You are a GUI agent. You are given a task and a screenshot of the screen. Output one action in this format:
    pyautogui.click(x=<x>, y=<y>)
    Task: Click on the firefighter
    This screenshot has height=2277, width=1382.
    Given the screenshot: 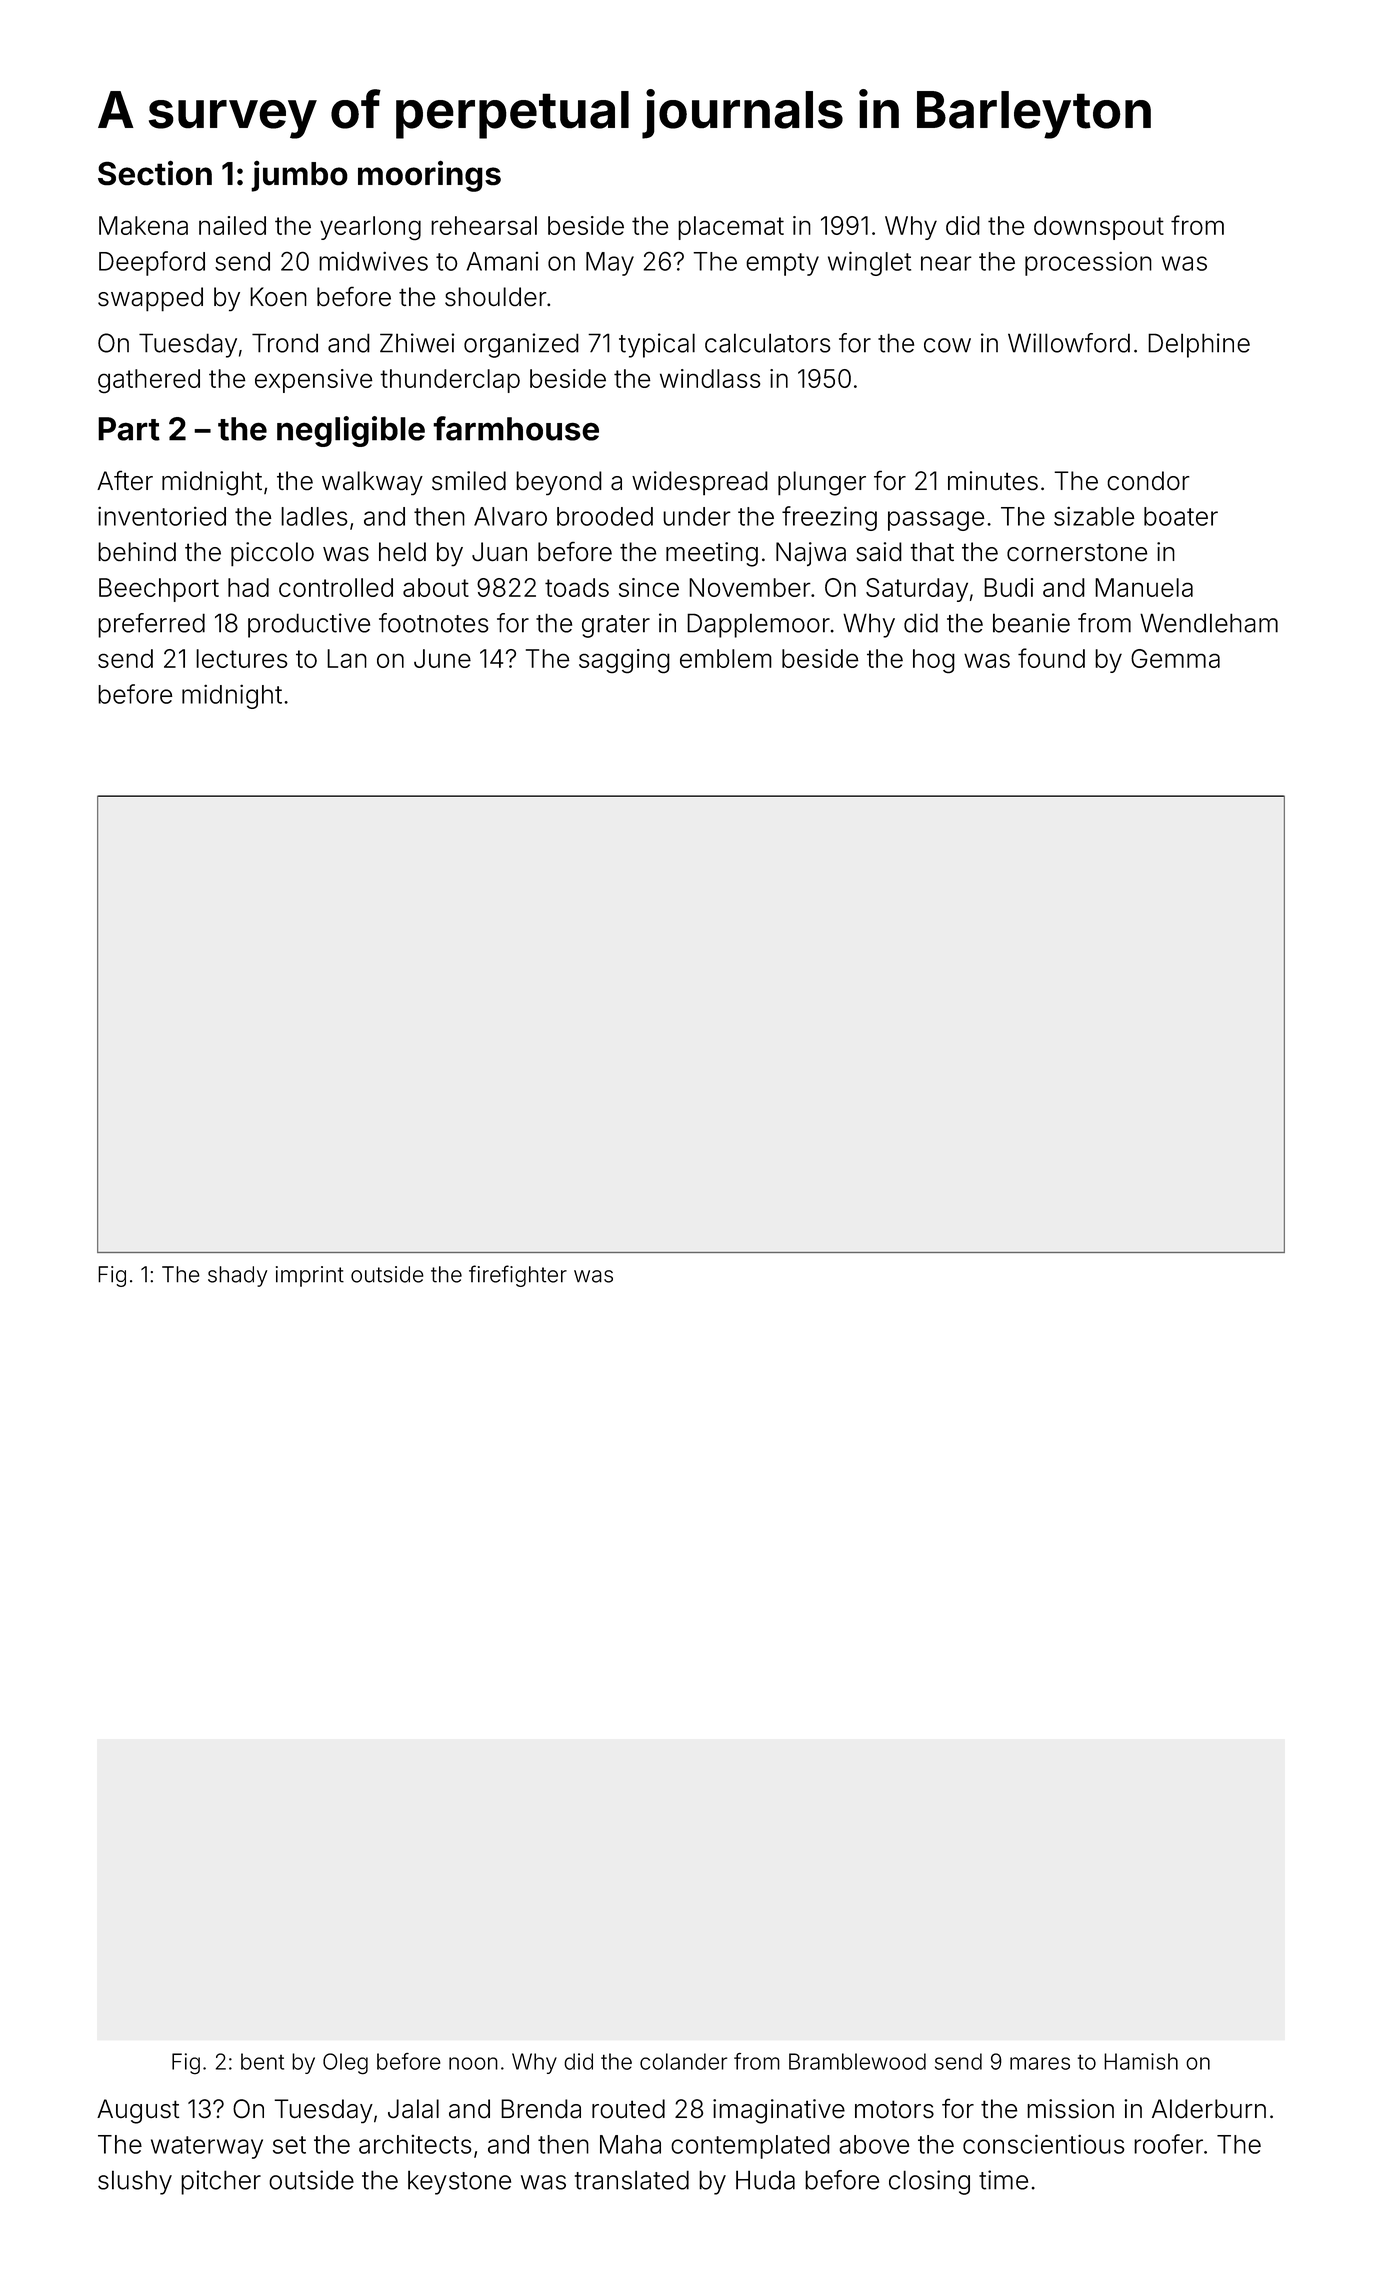 What is the action you would take?
    pyautogui.click(x=518, y=1276)
